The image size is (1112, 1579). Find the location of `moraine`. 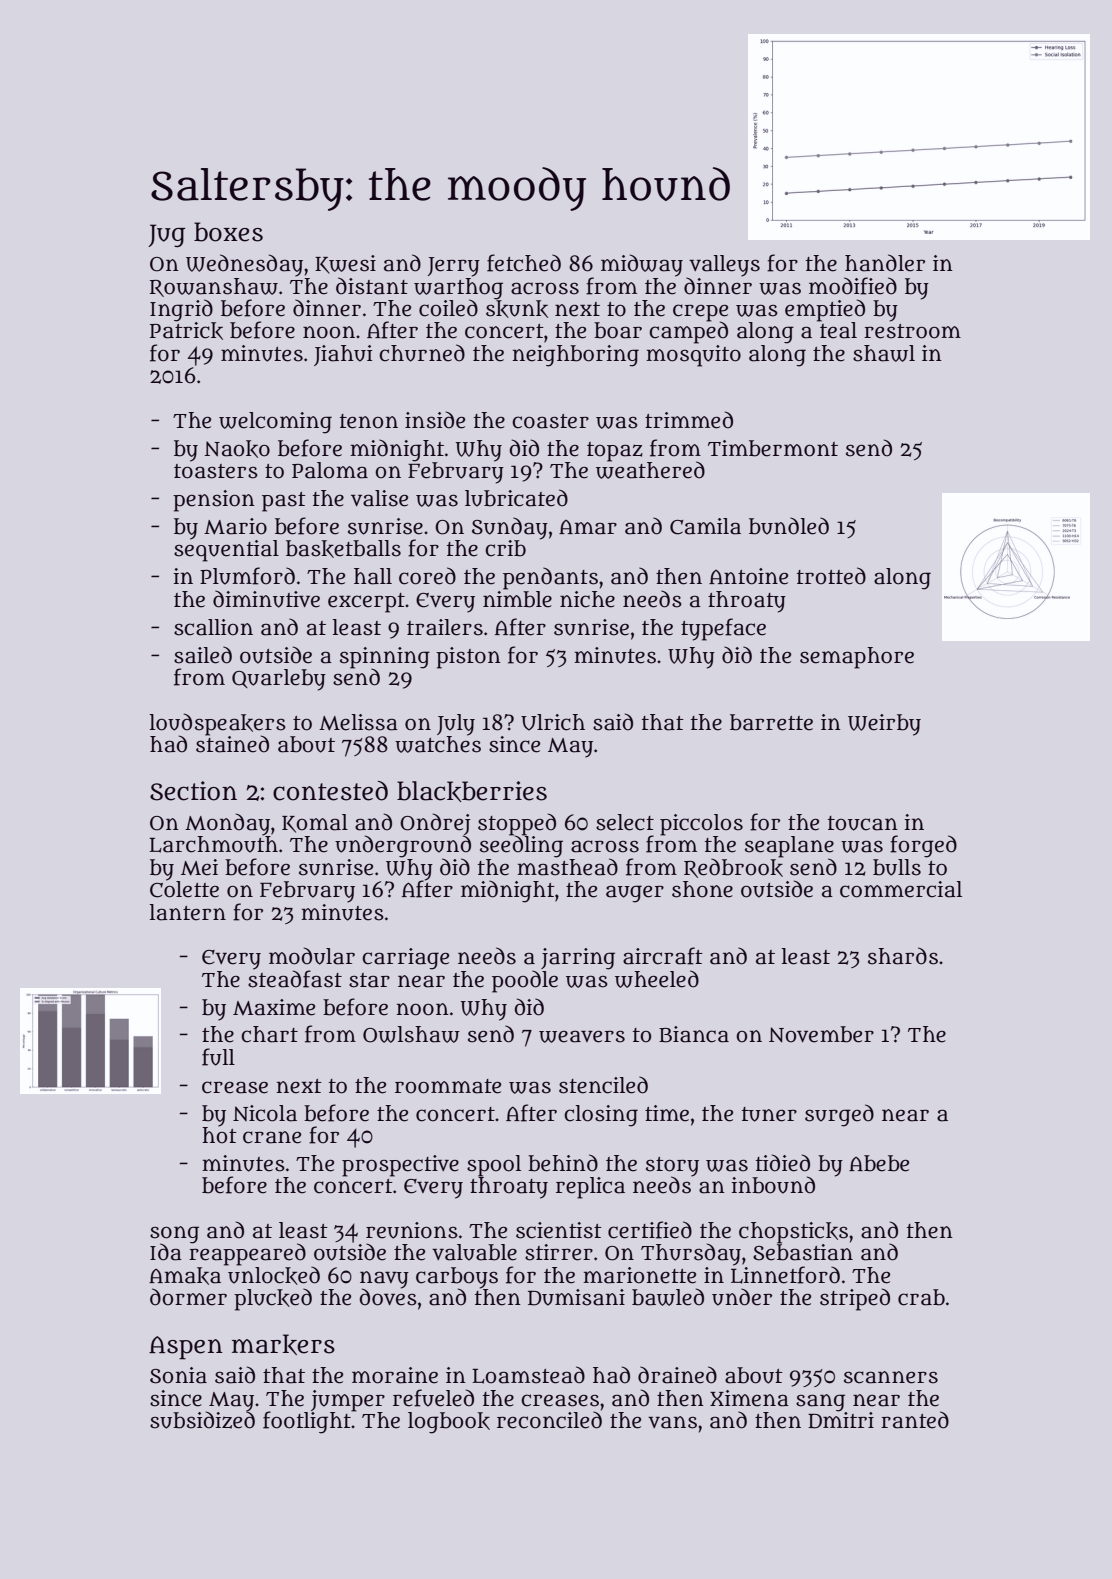

moraine is located at coordinates (395, 1375).
